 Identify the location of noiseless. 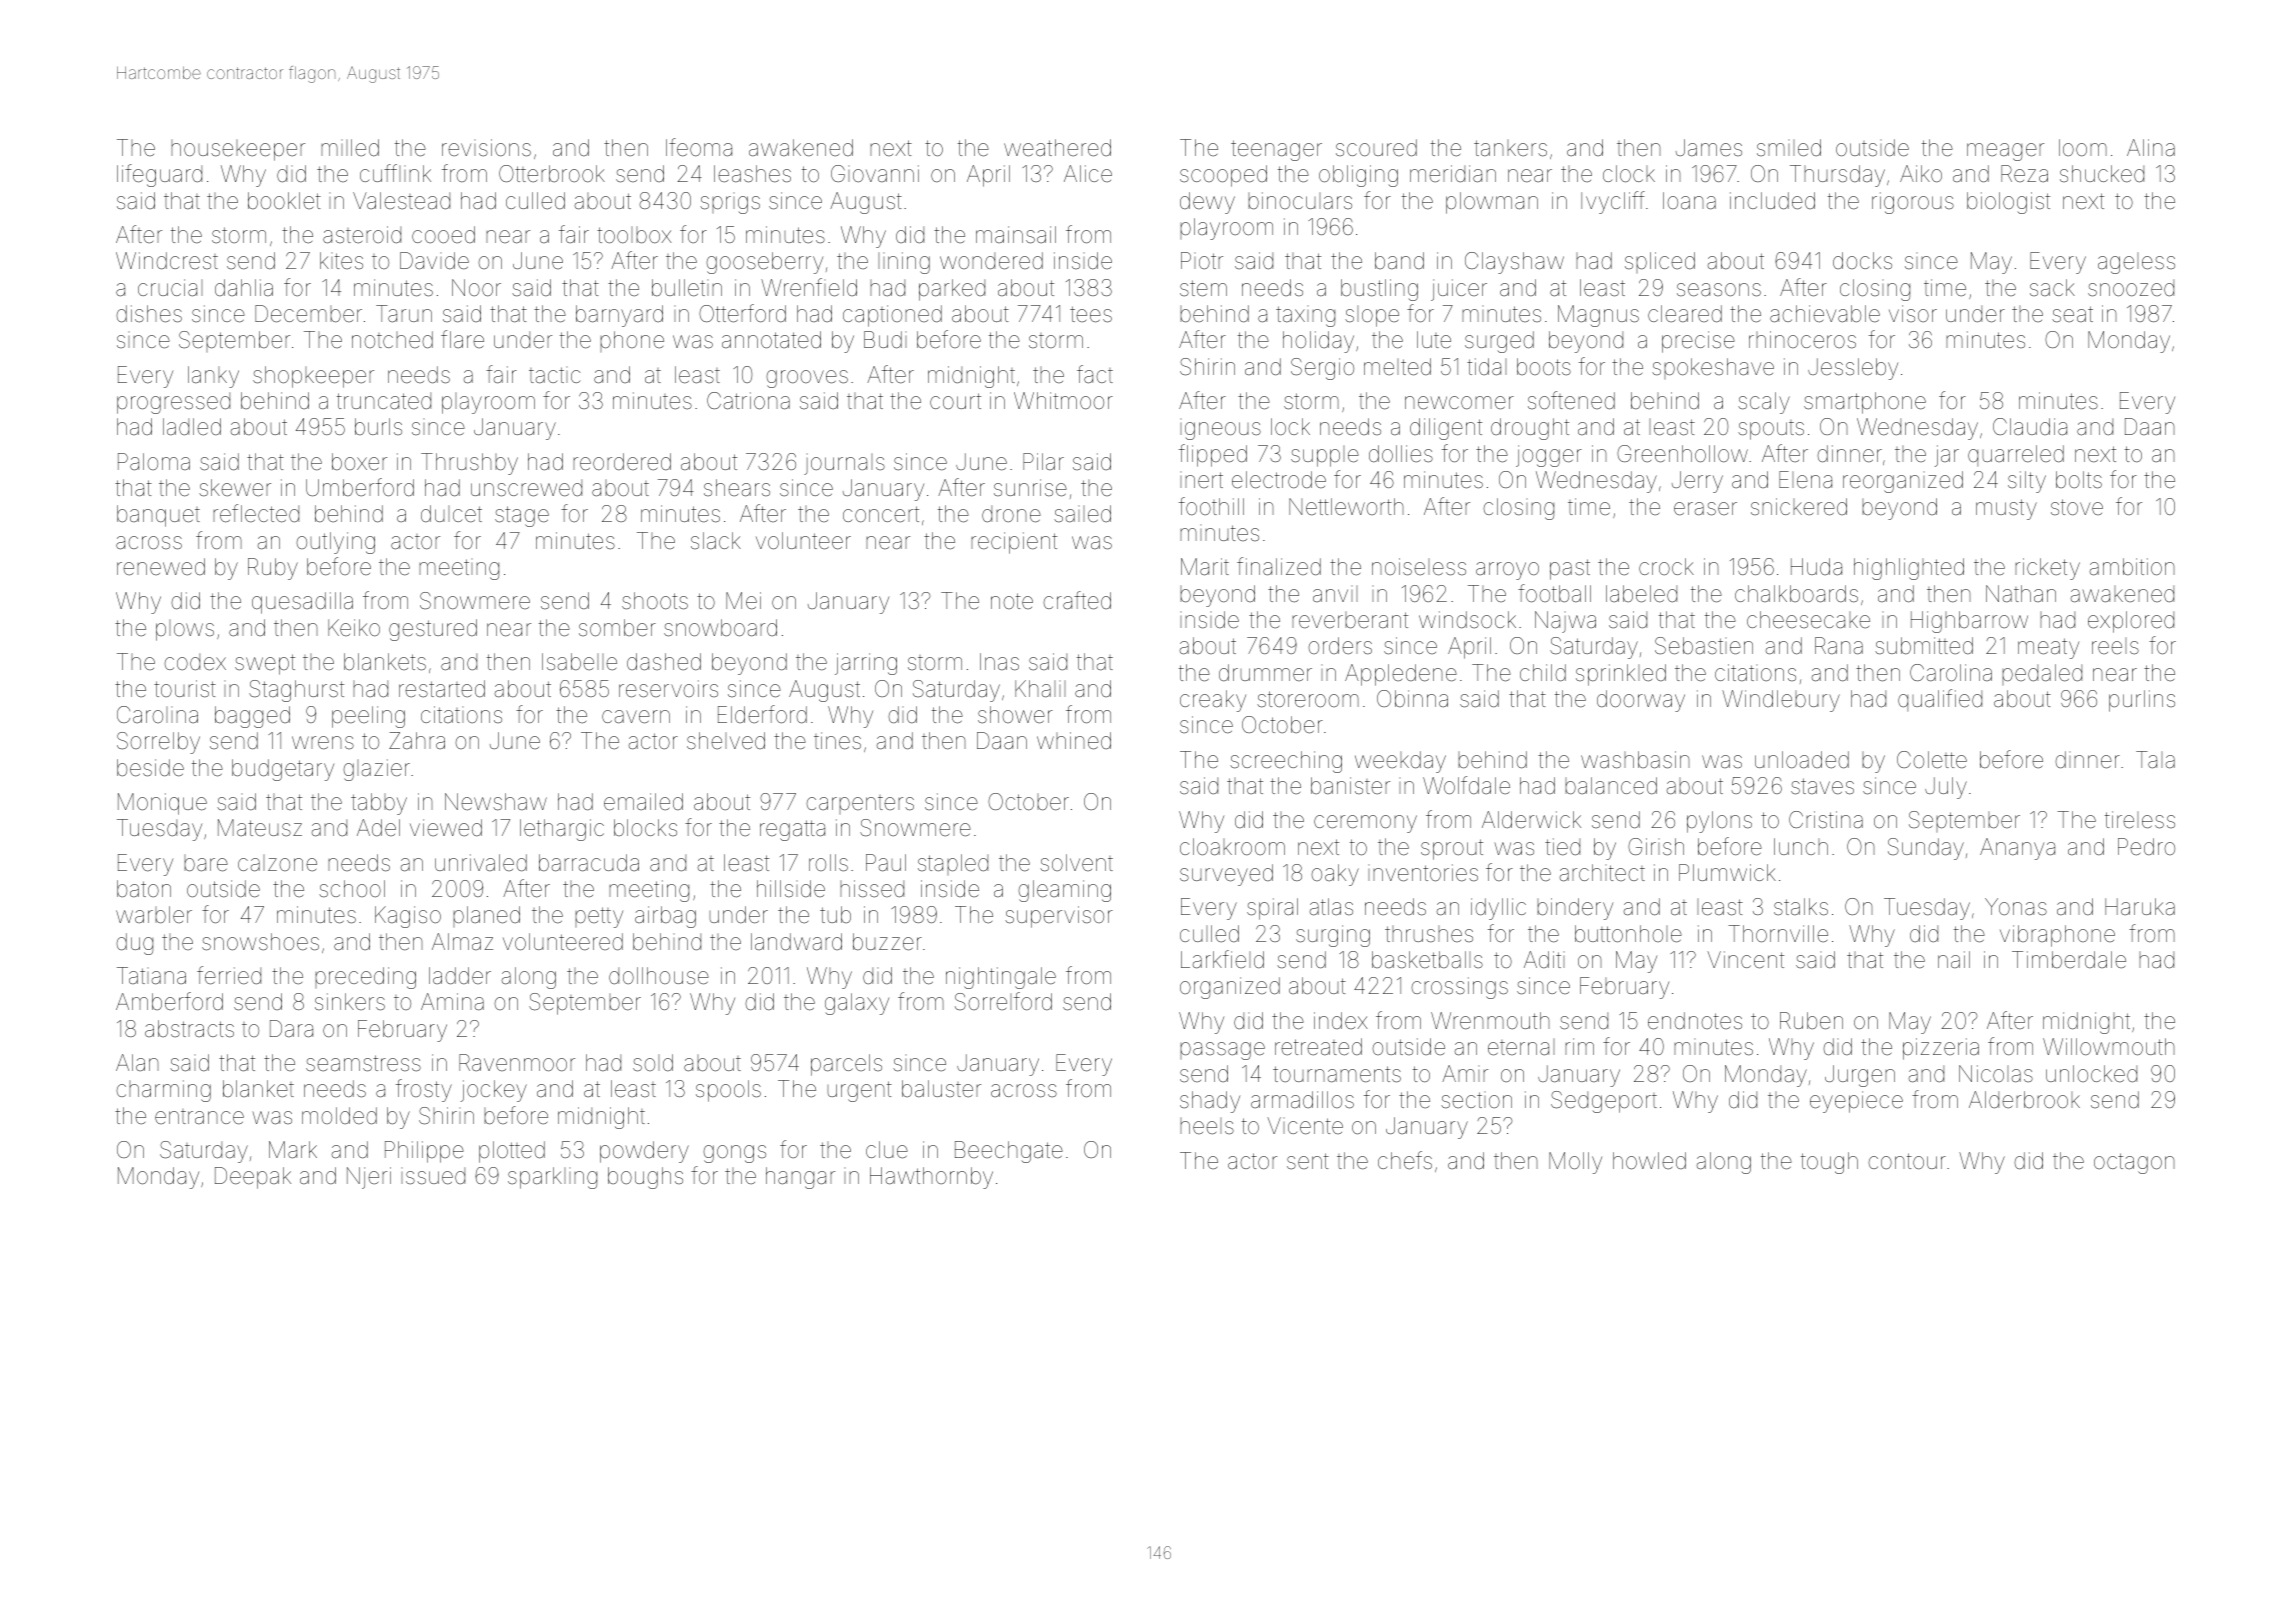
(1419, 567).
